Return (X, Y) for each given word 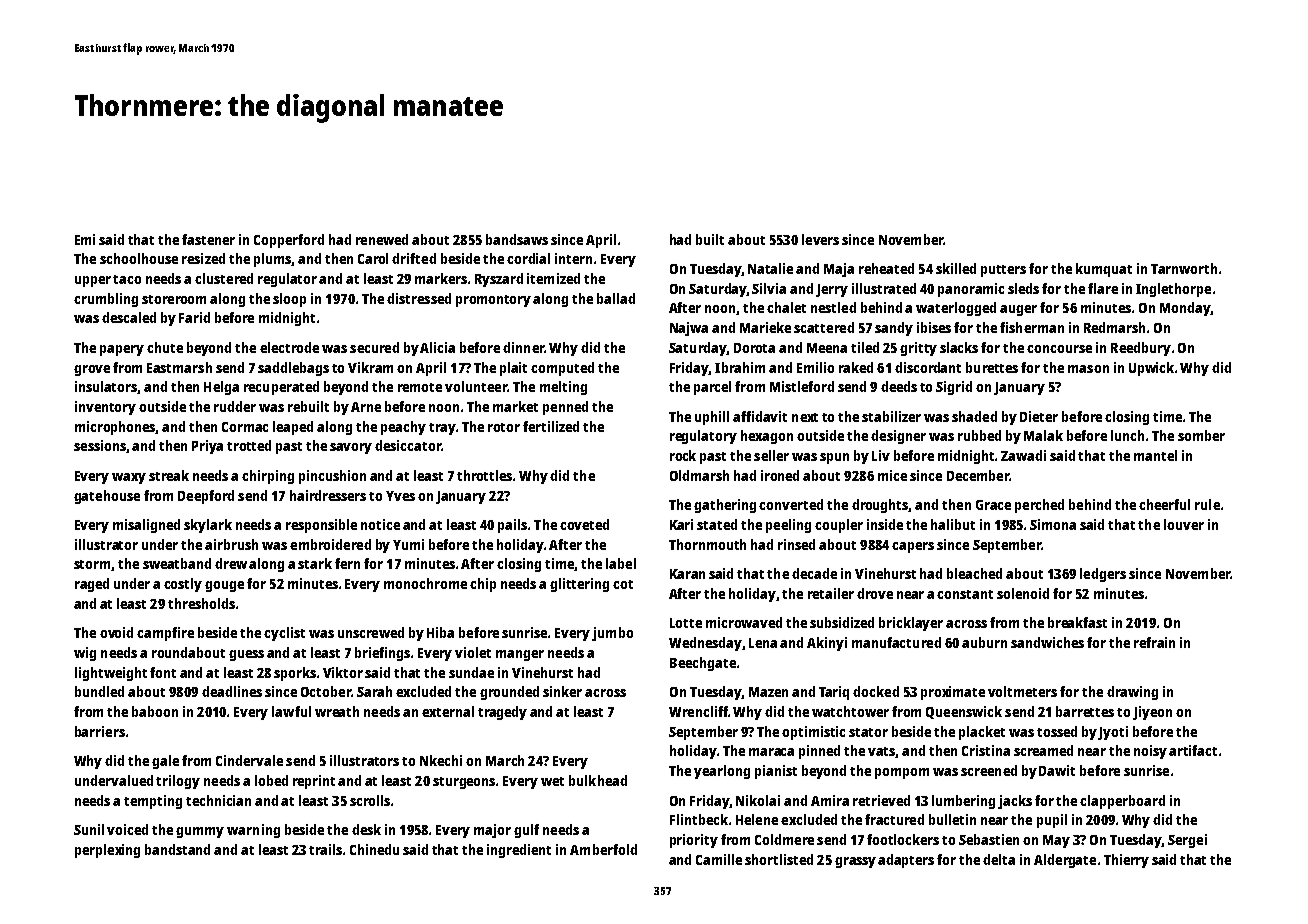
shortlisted (779, 859)
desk (366, 829)
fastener (208, 239)
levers (820, 239)
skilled (956, 268)
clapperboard (1122, 802)
